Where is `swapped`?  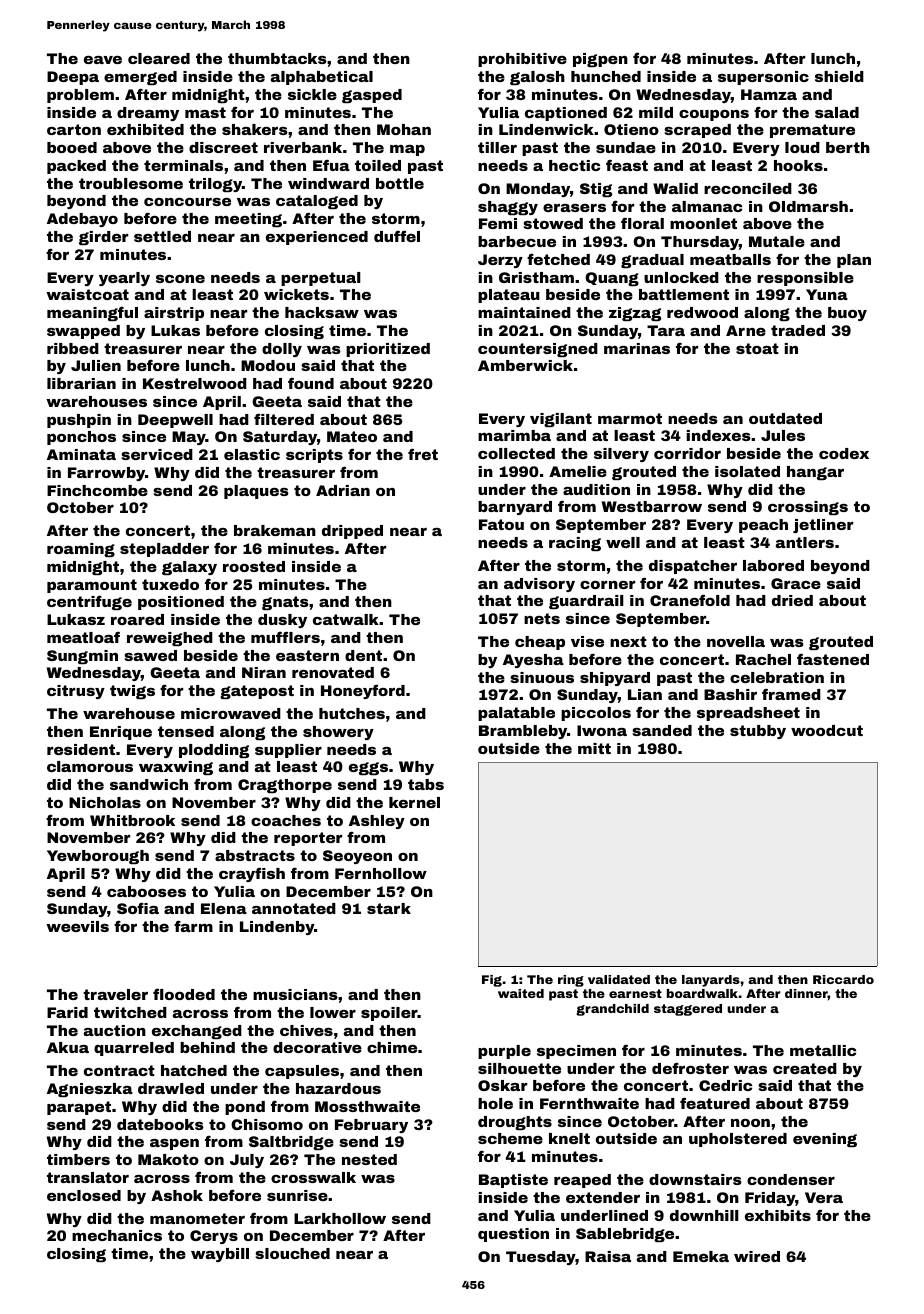 swapped is located at coordinates (83, 332).
